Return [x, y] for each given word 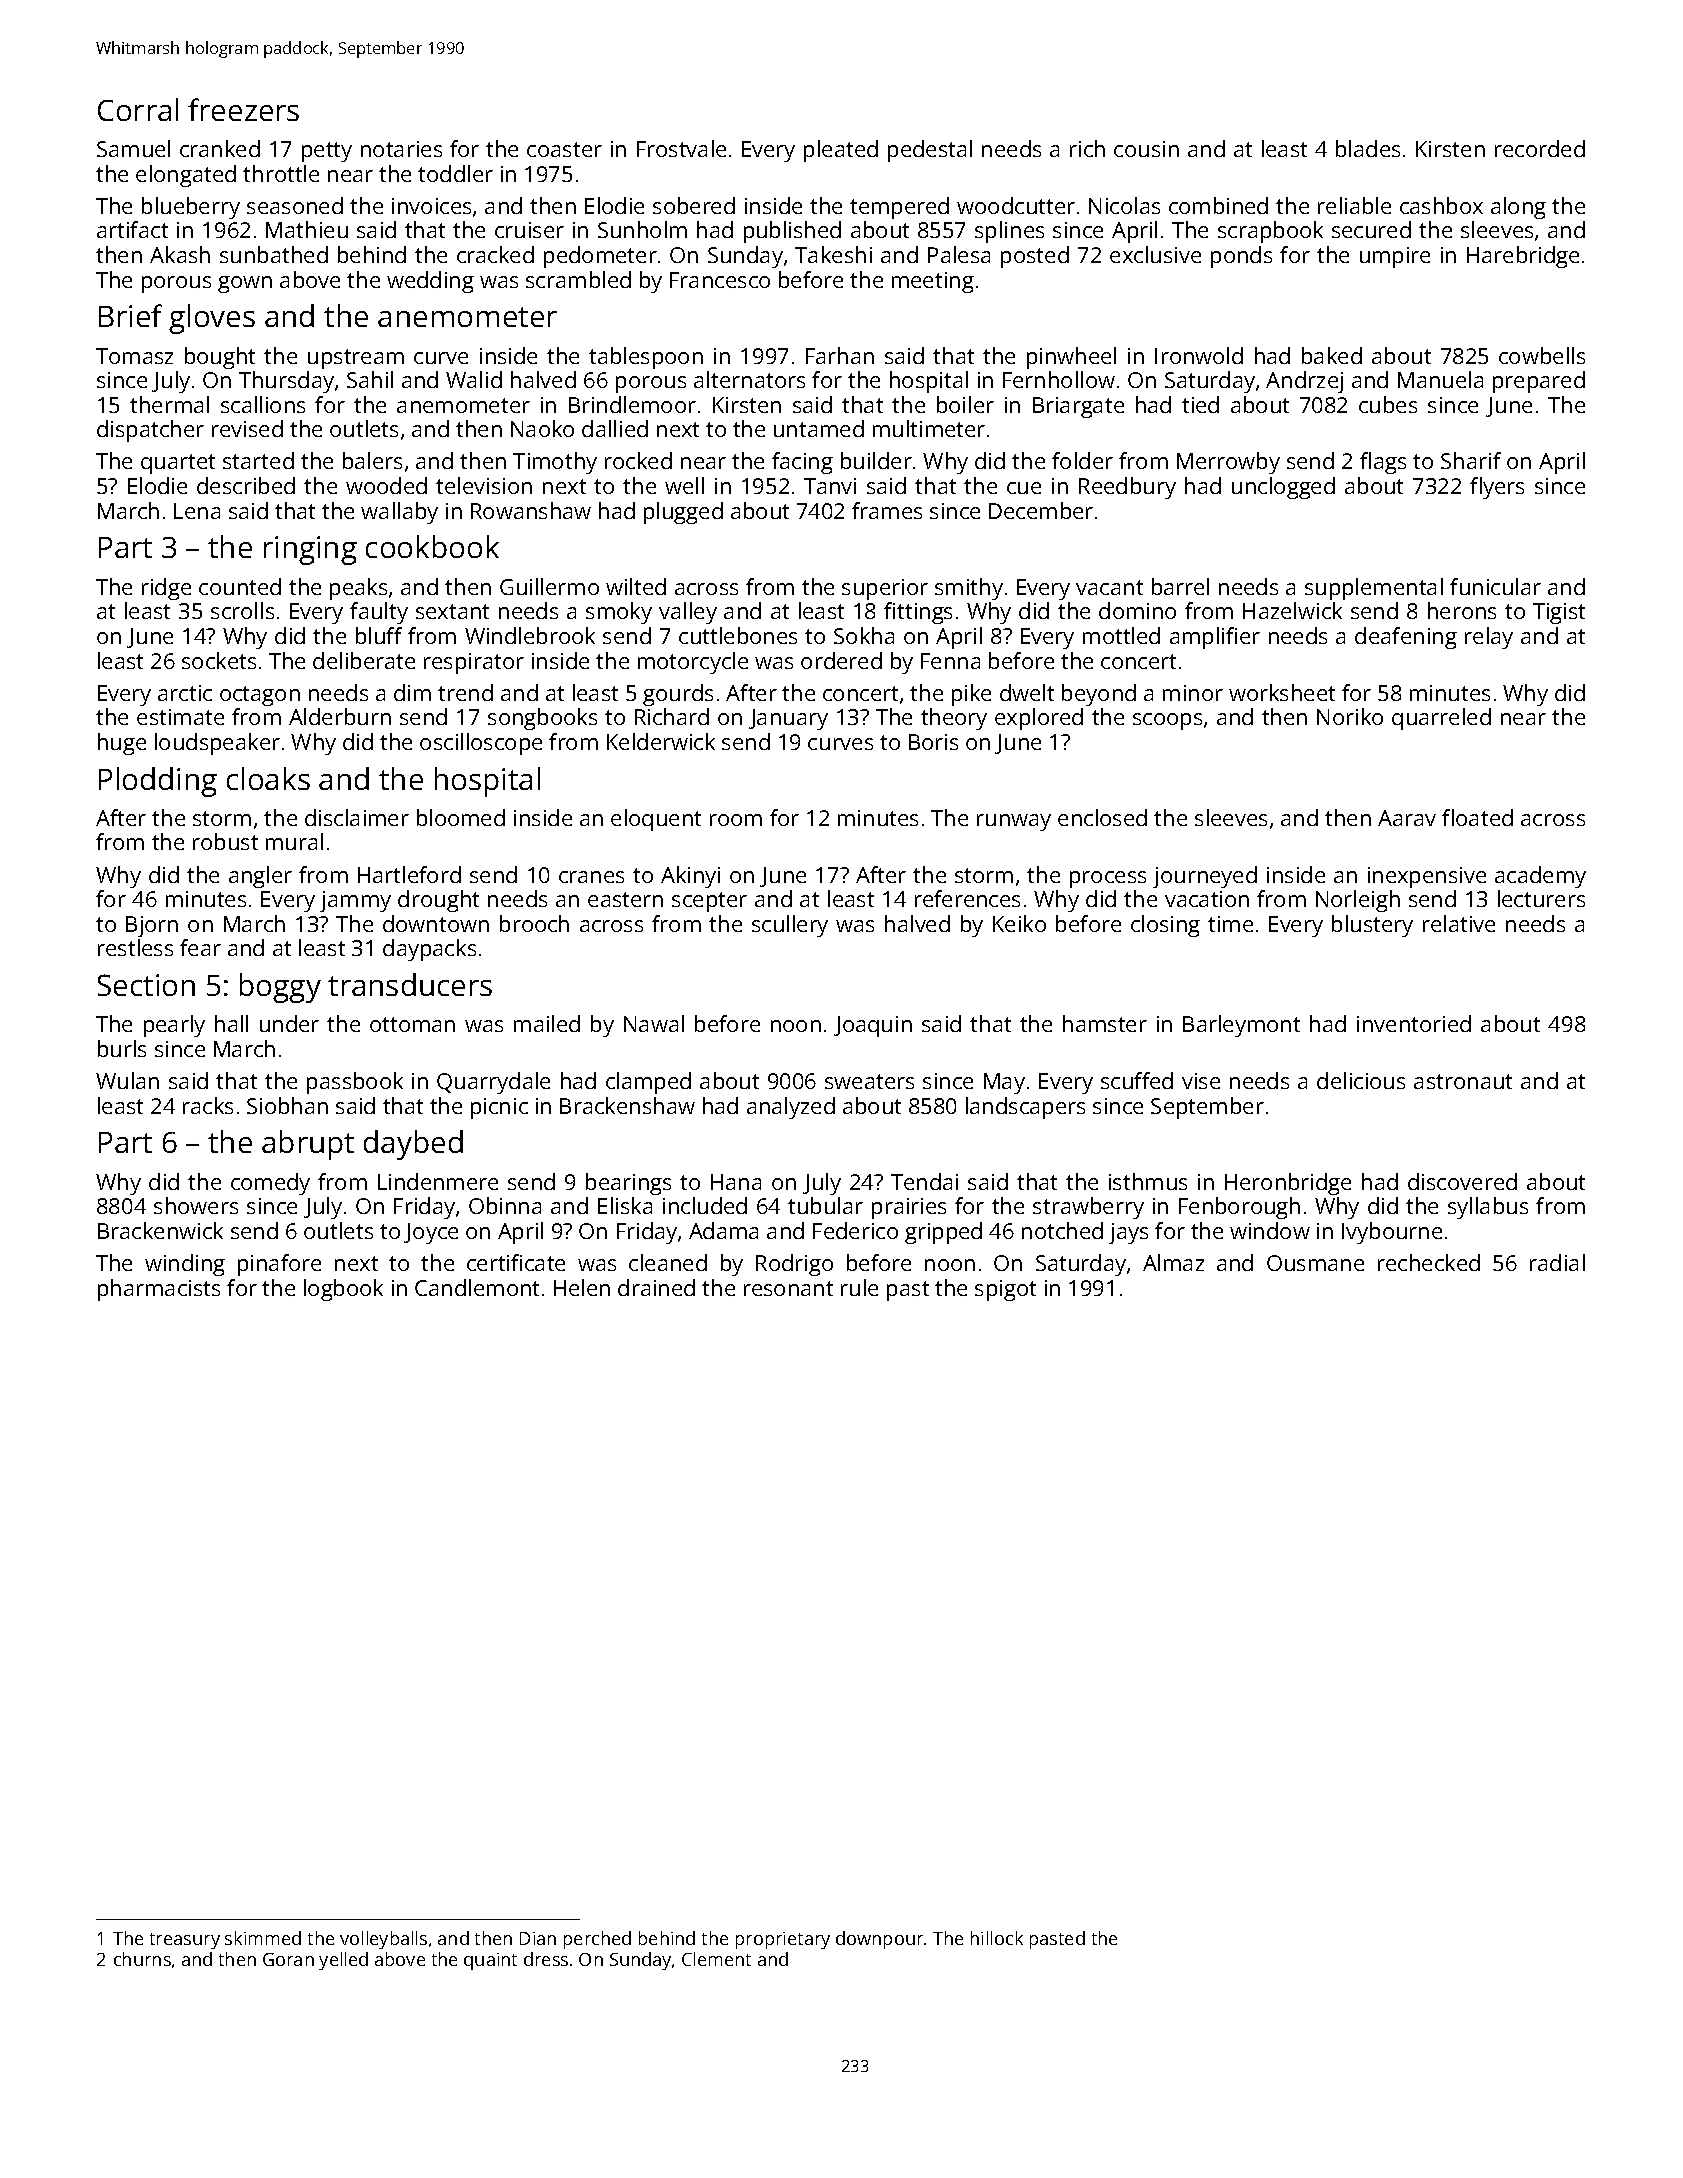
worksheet [1282, 692]
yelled [343, 1961]
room [736, 820]
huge [122, 744]
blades [1368, 148]
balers [372, 460]
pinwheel [1071, 358]
